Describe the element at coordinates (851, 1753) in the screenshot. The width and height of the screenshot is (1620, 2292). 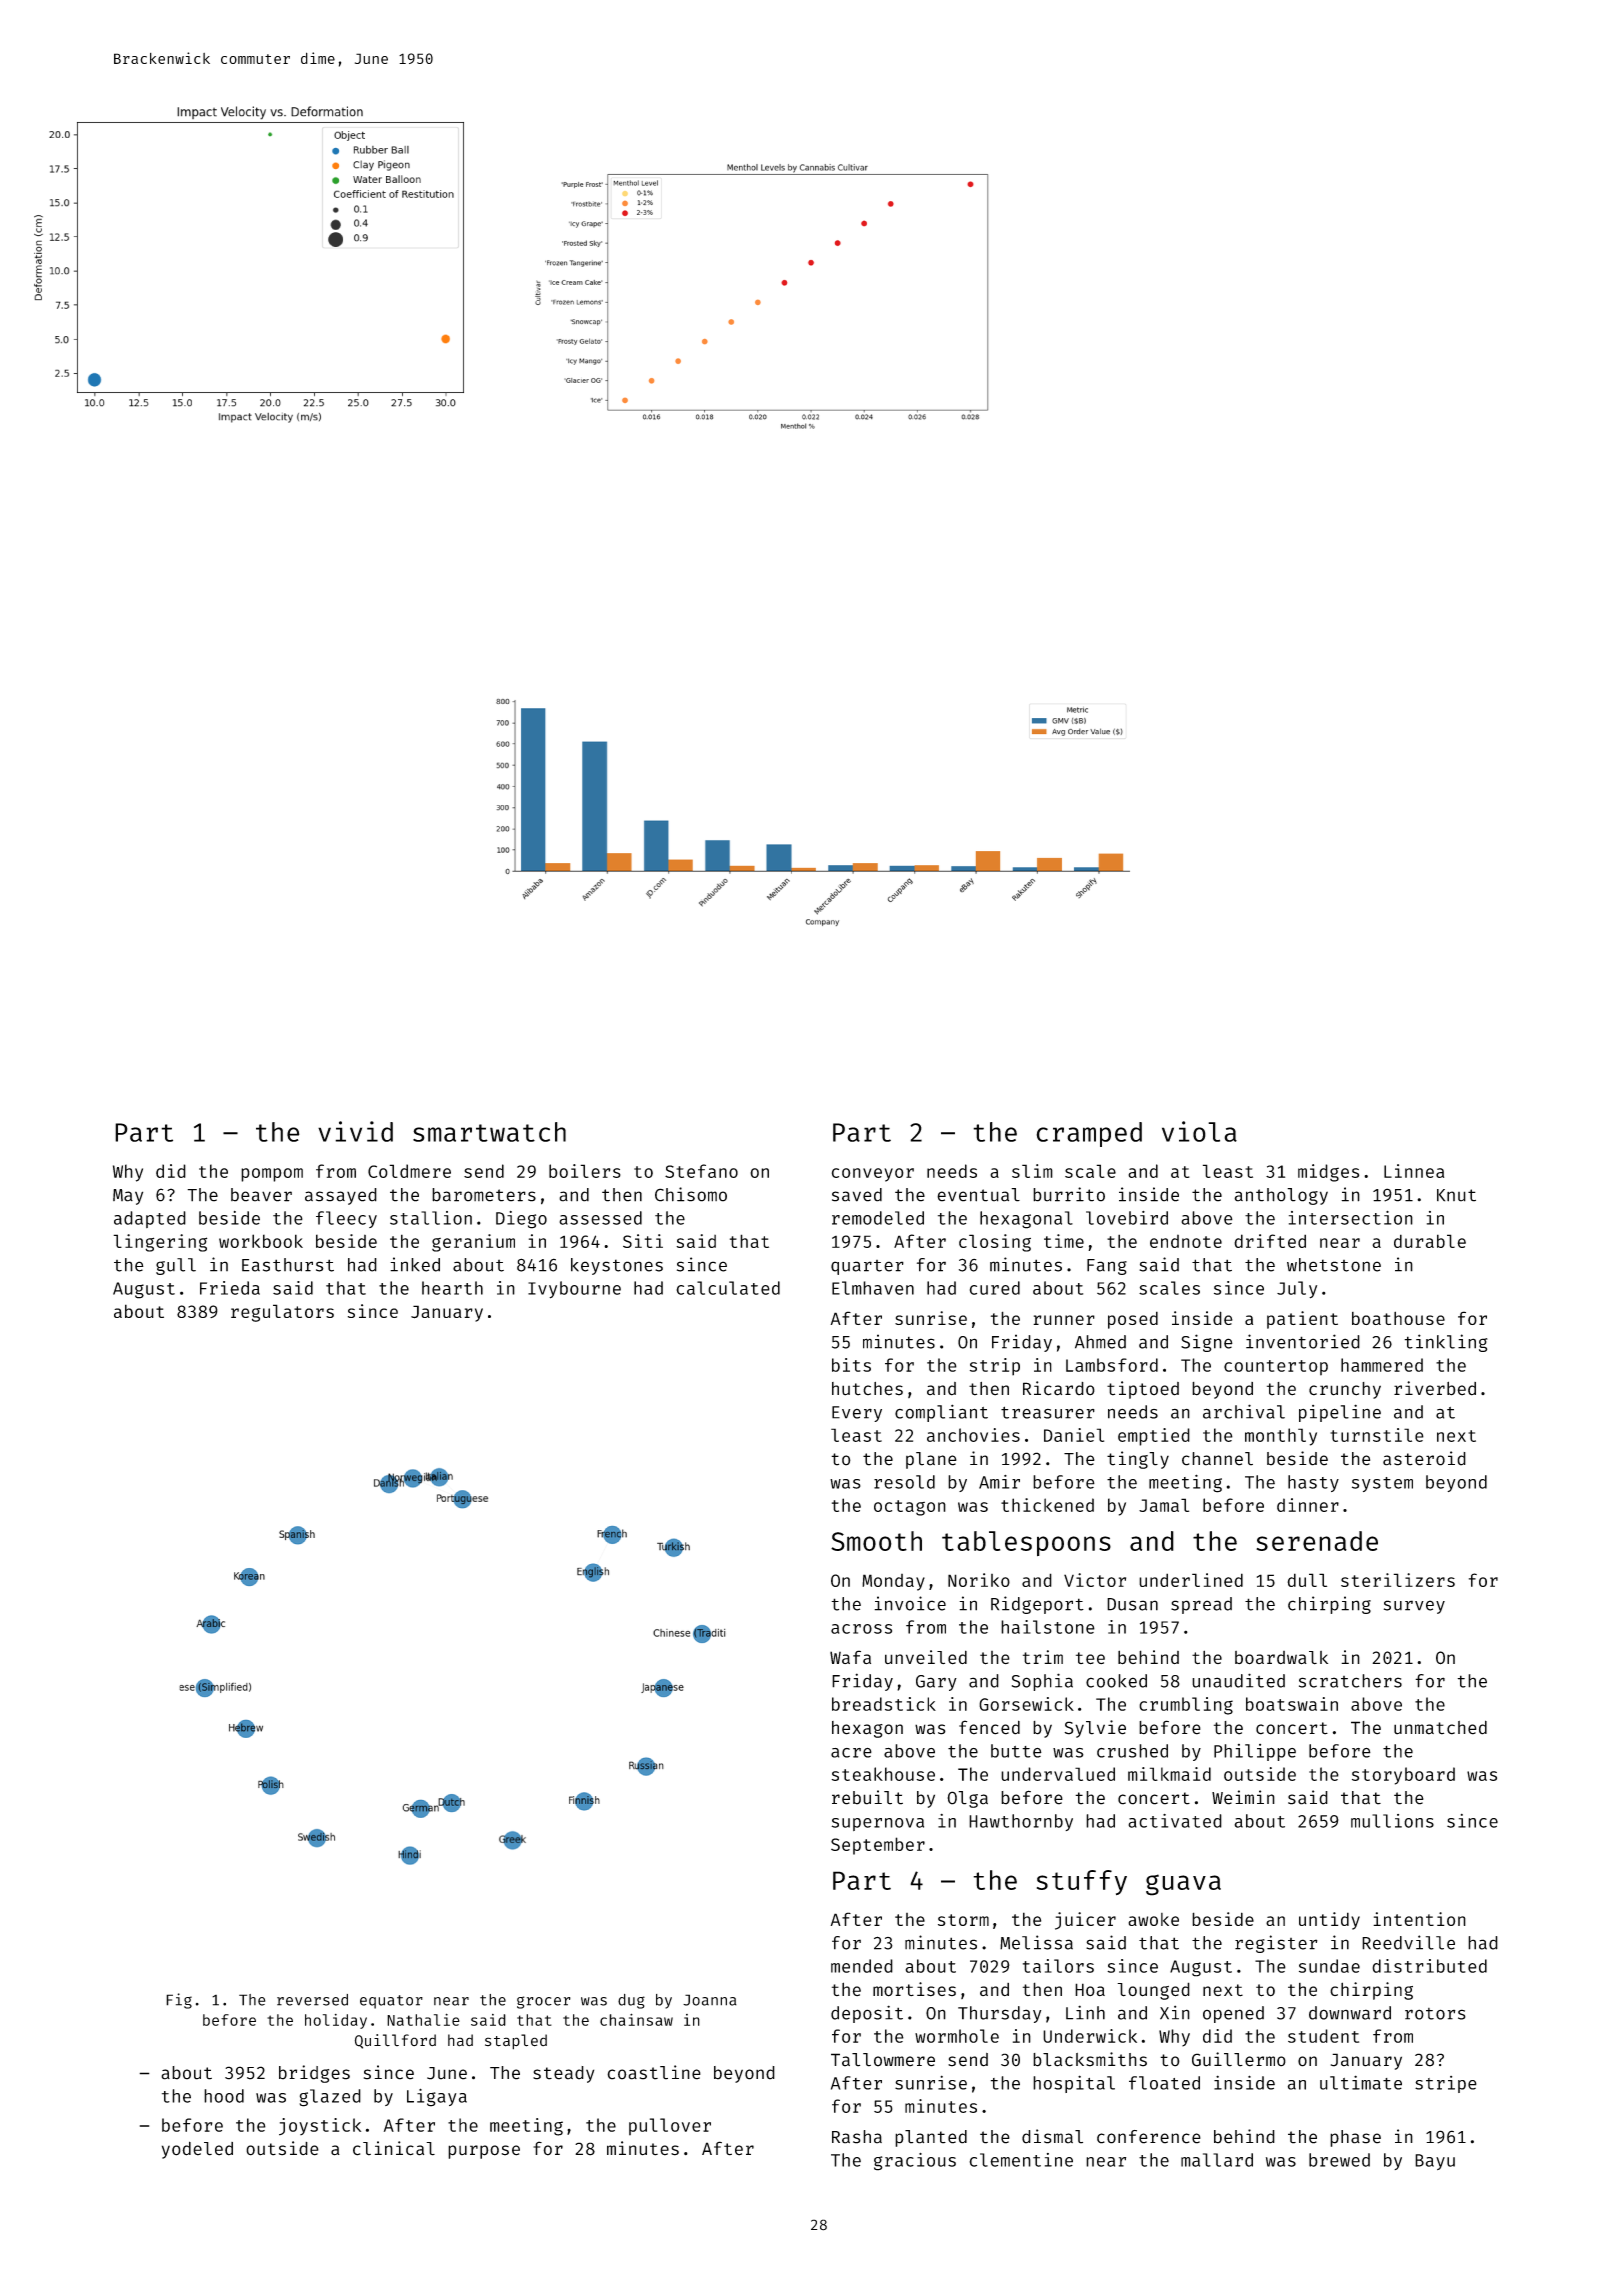
I see `acre` at that location.
